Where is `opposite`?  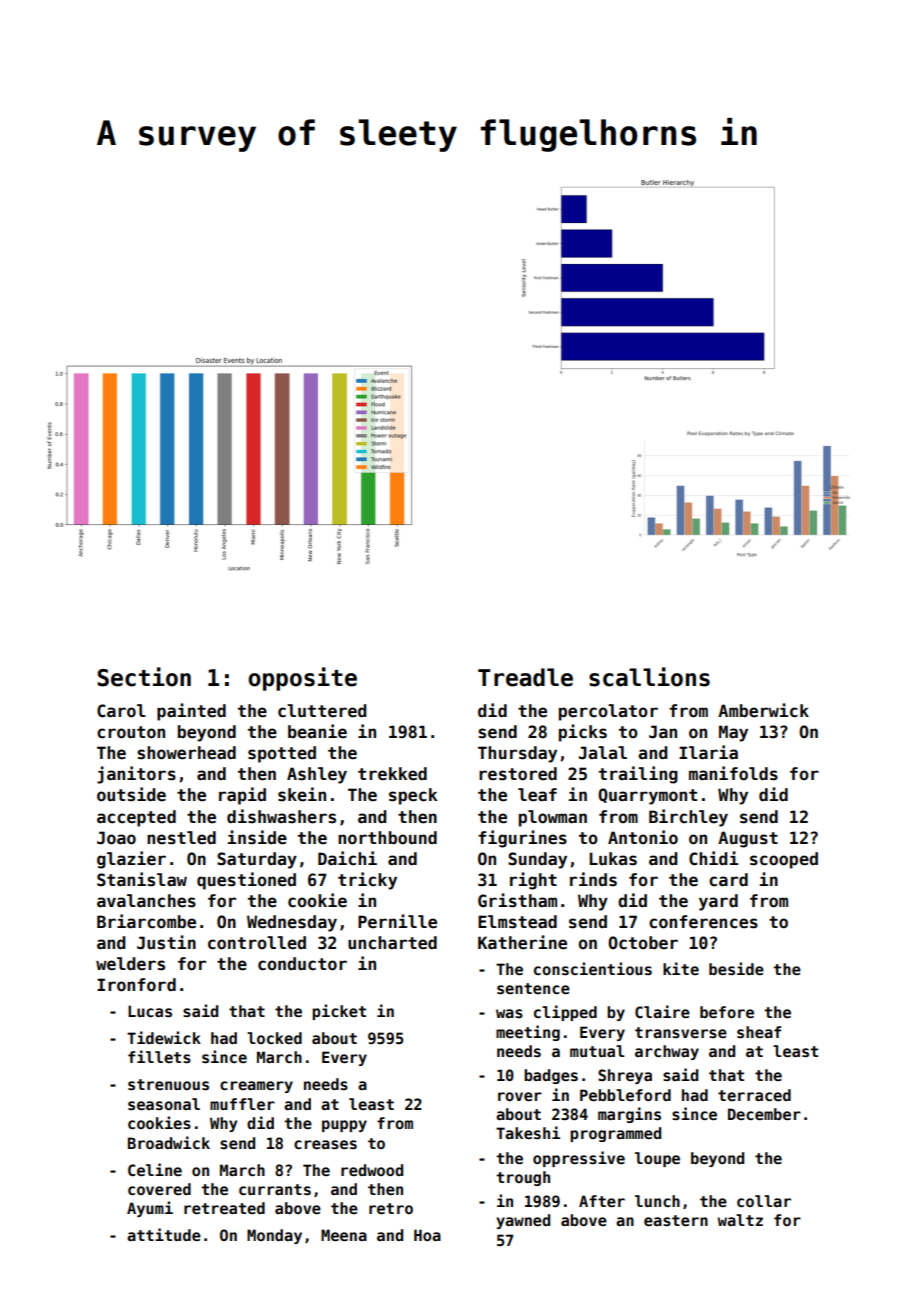 opposite is located at coordinates (302, 679).
